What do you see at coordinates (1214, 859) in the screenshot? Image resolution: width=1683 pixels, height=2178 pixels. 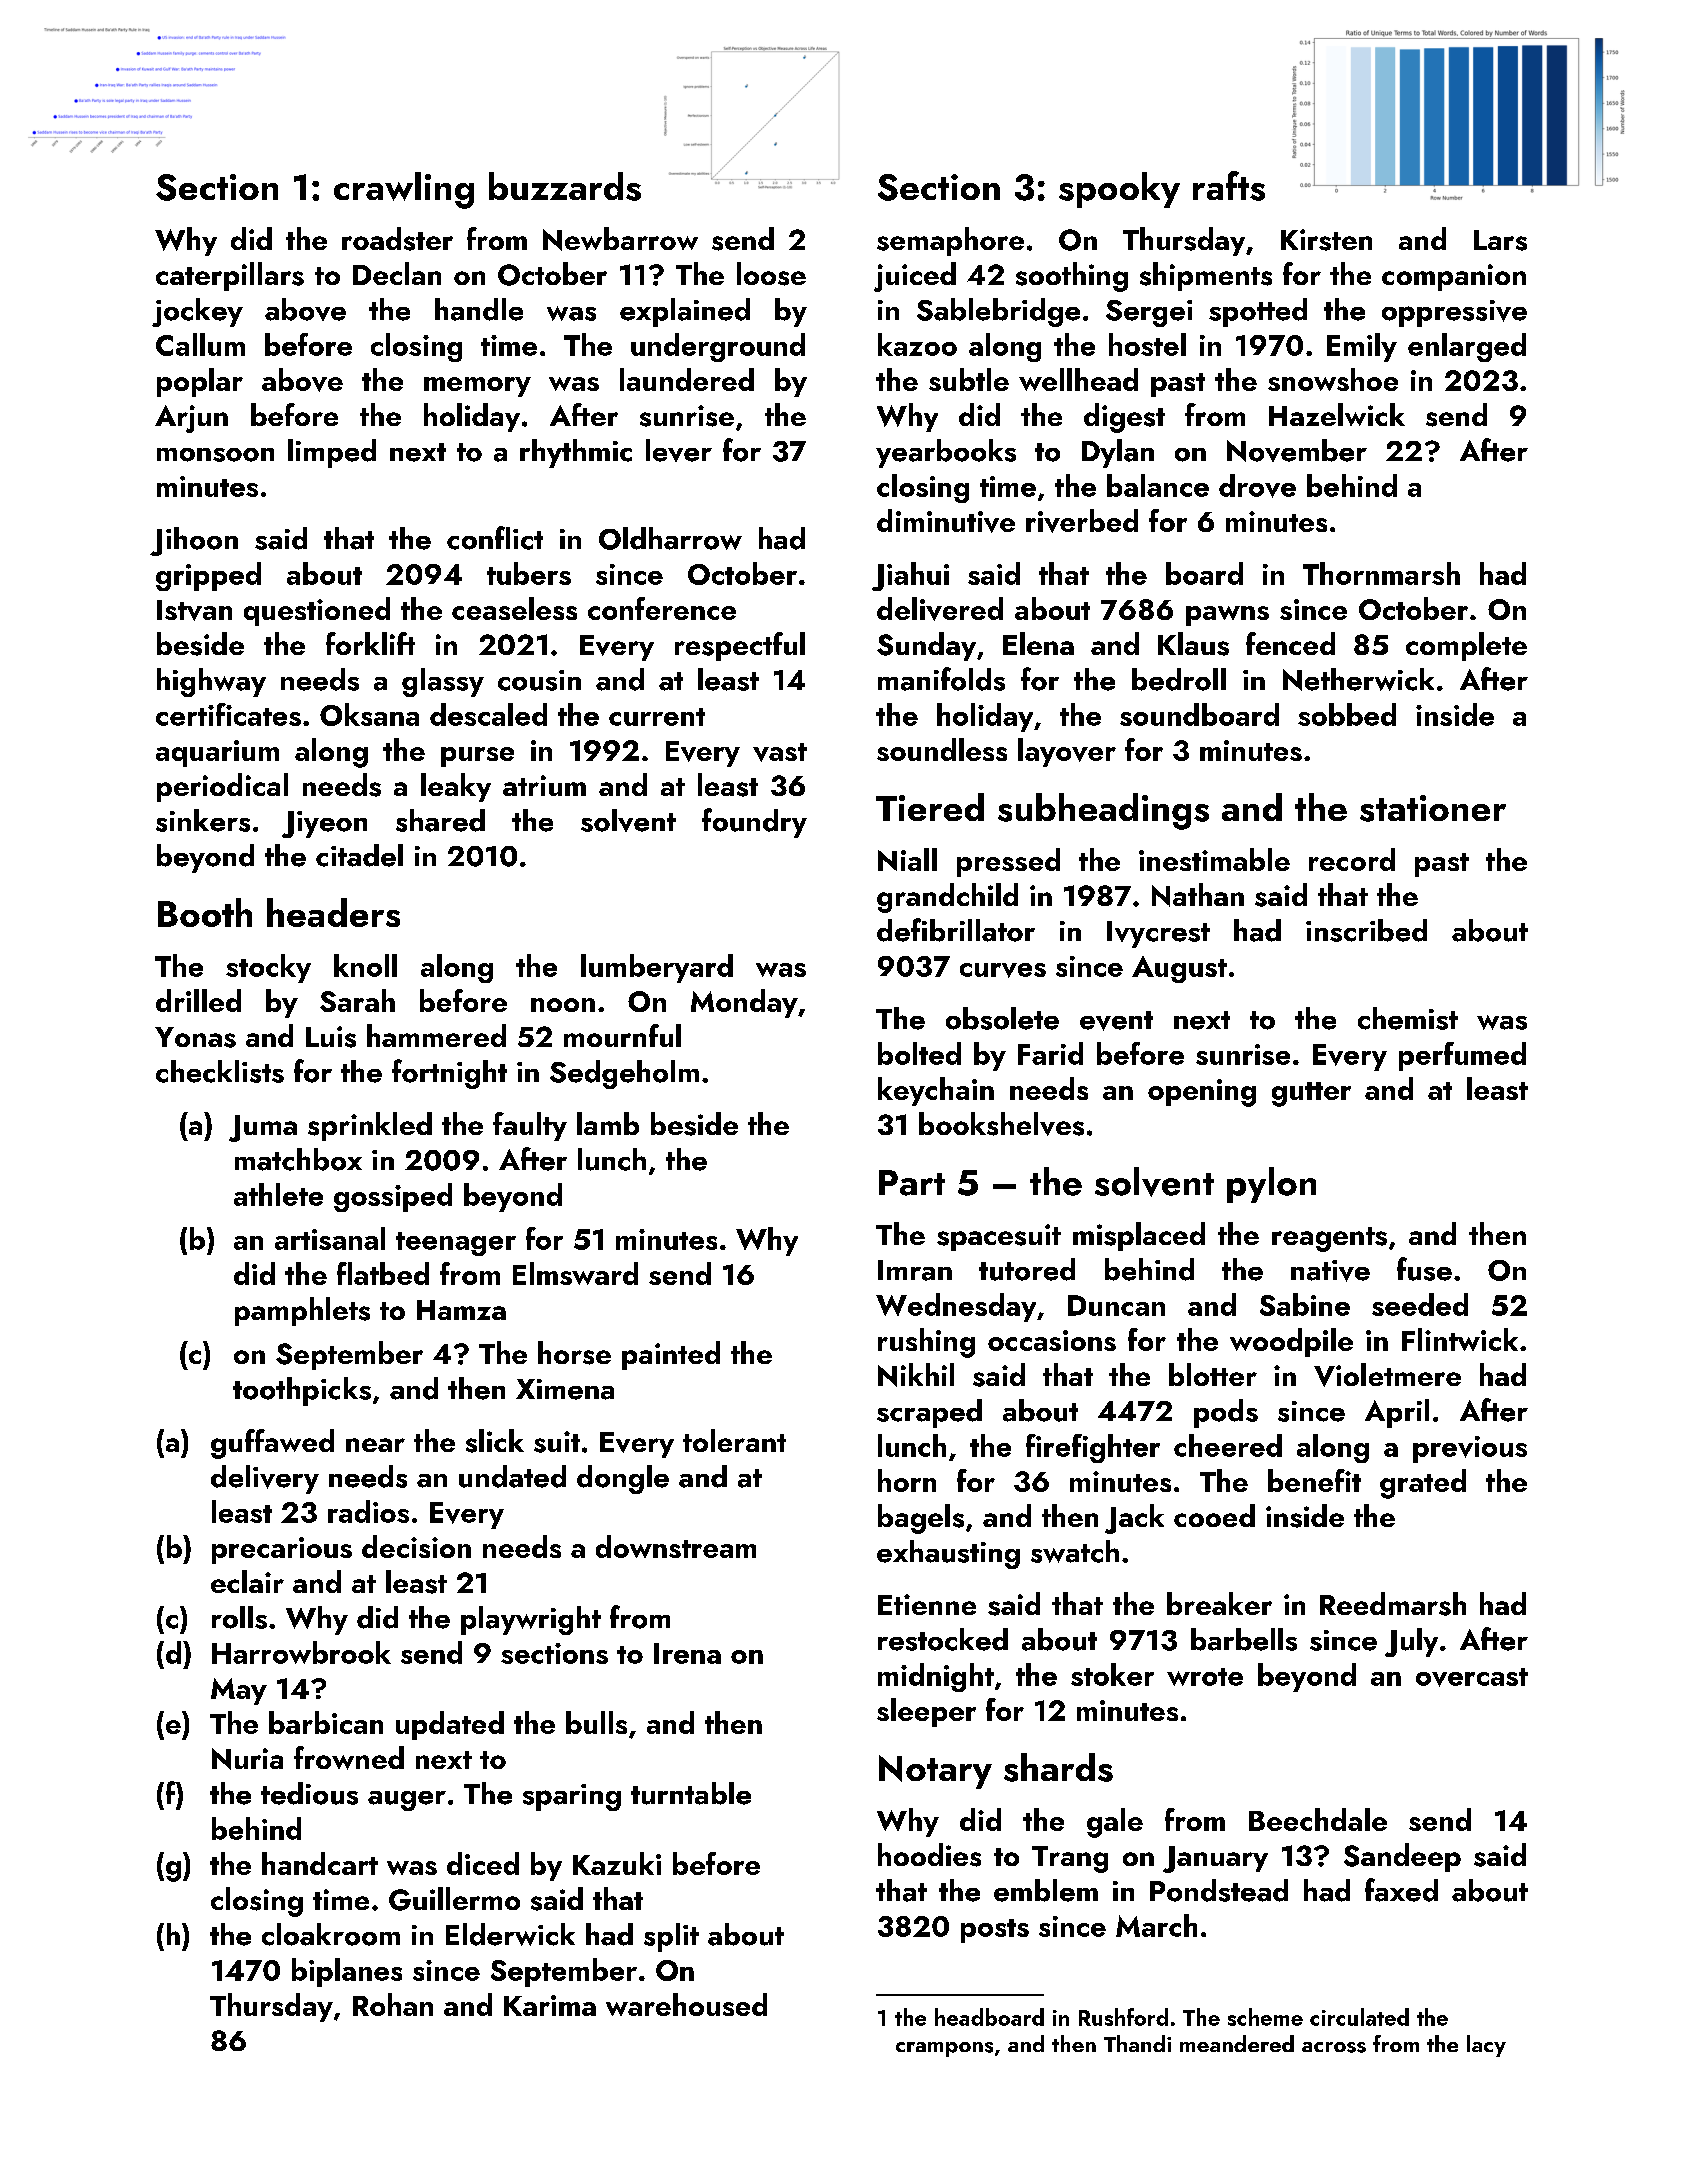 I see `inestimable` at bounding box center [1214, 859].
